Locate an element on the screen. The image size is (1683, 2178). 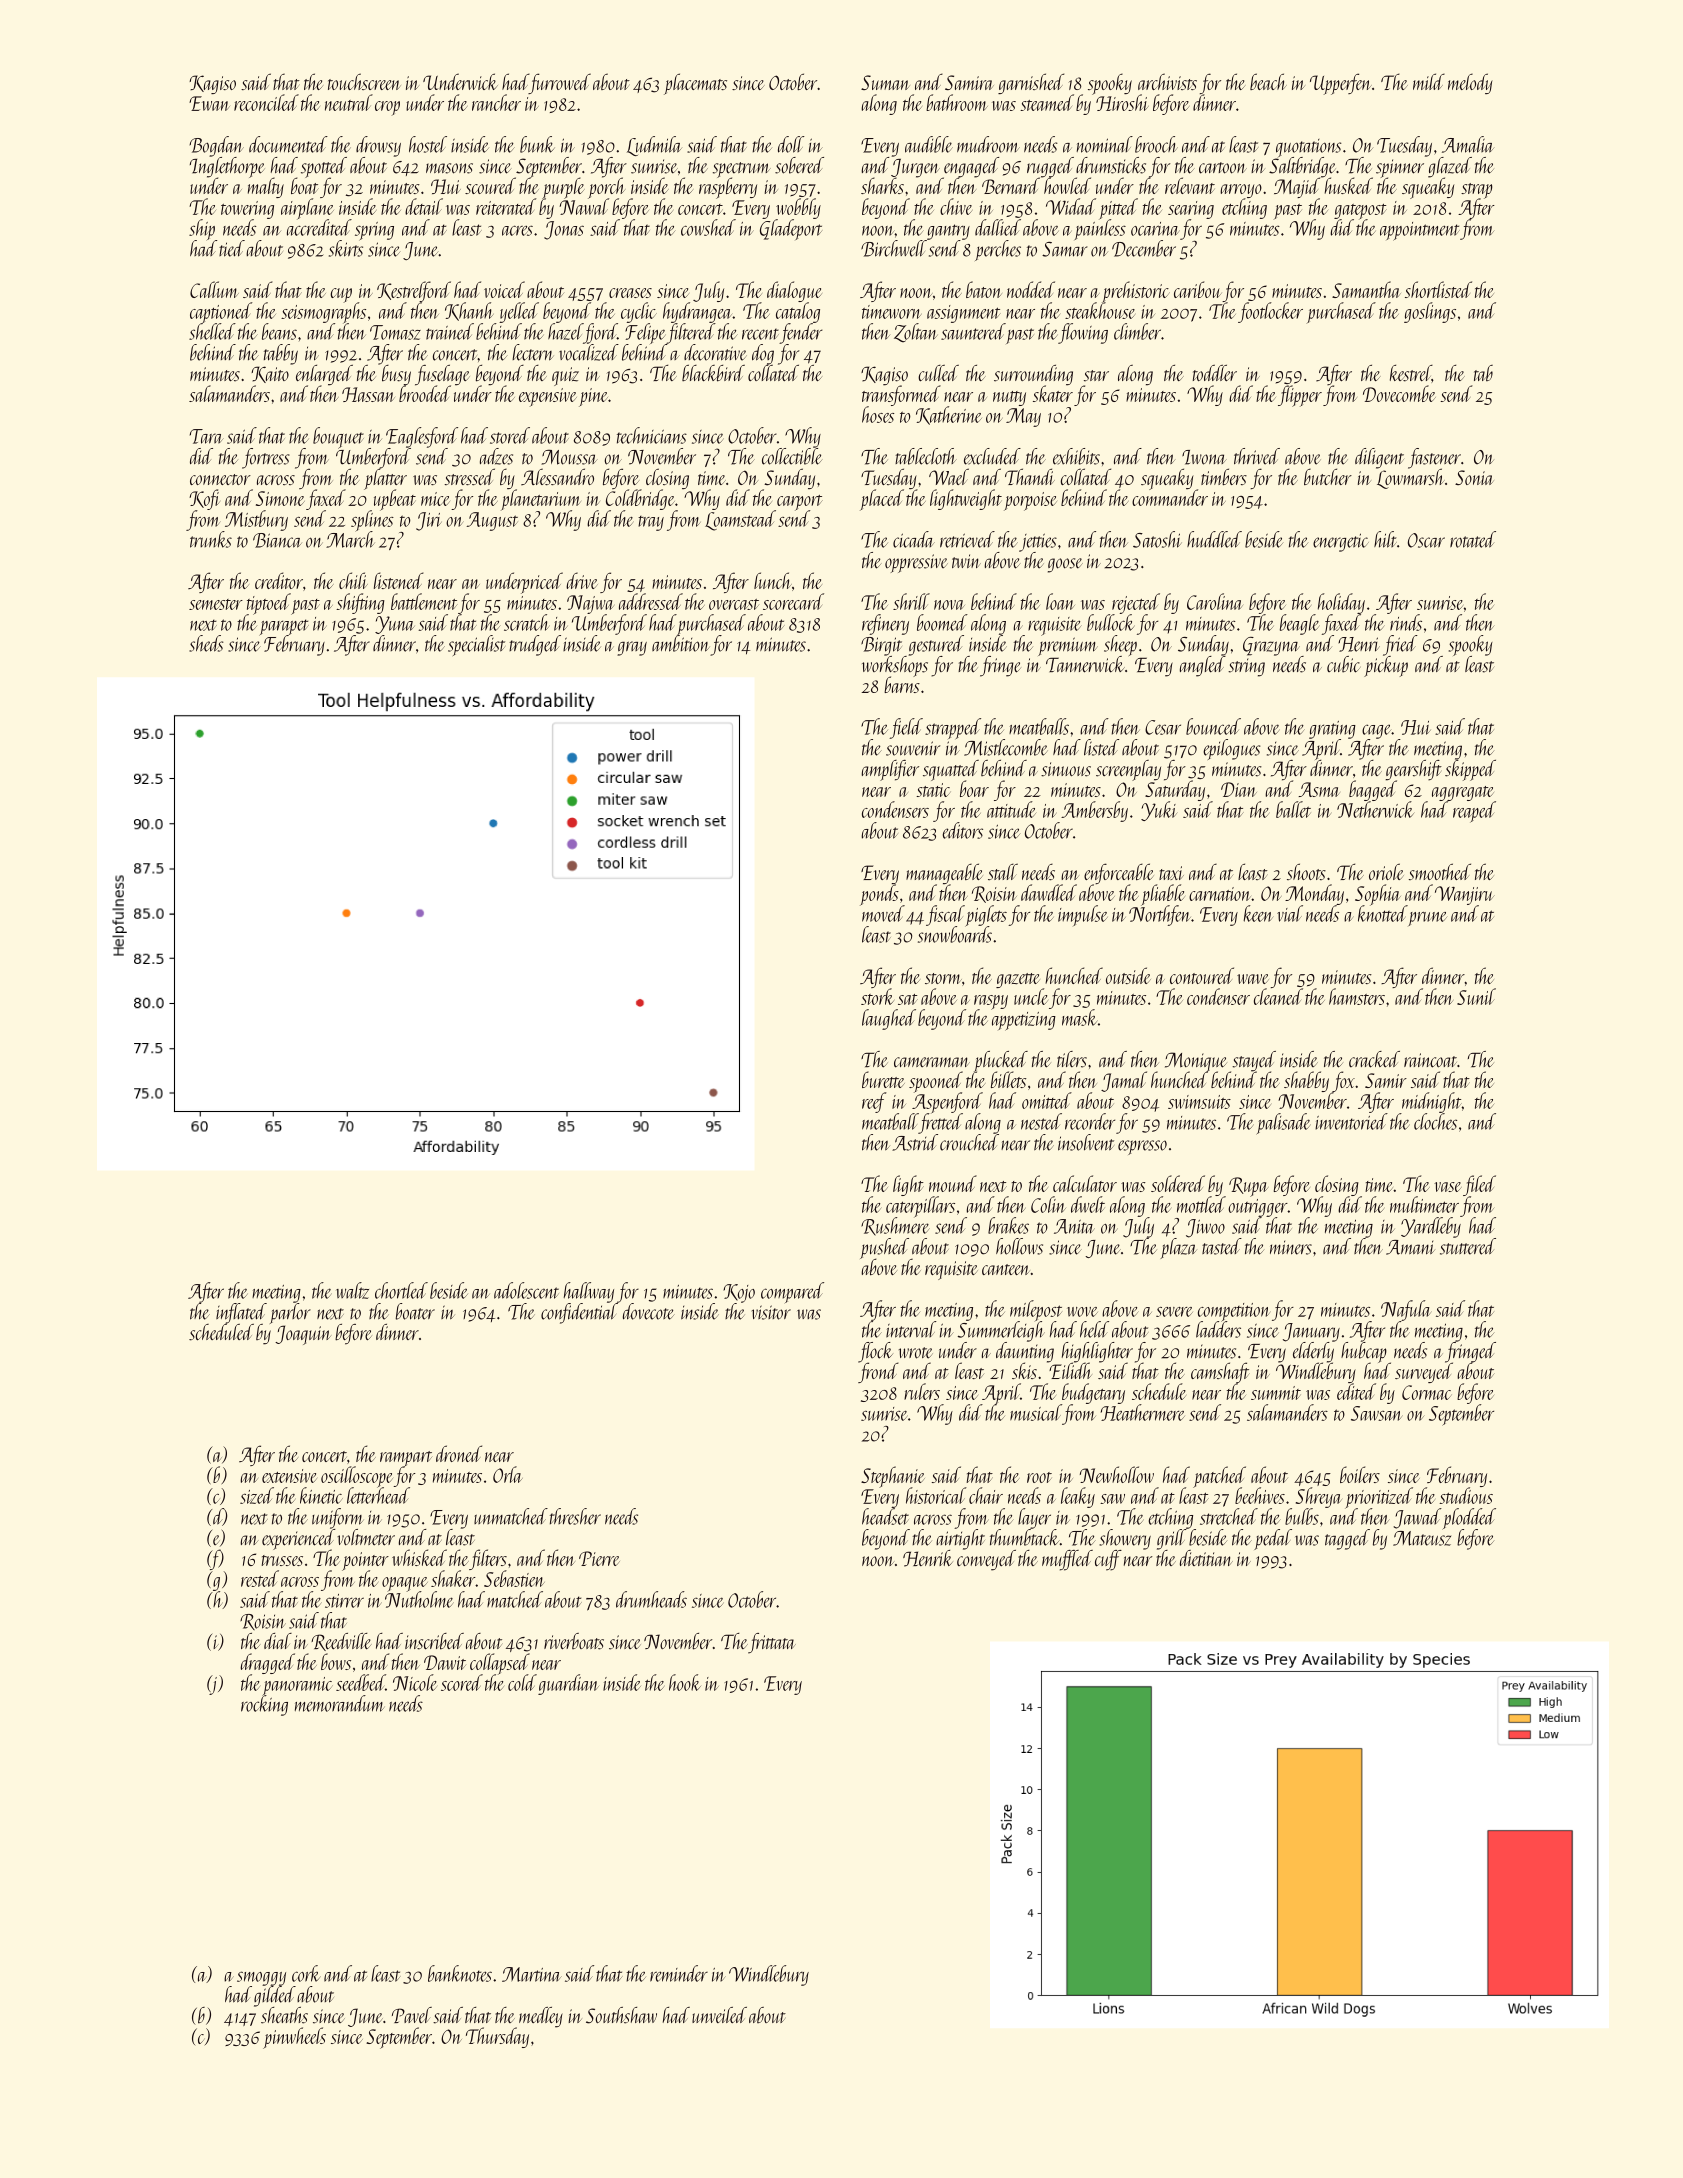
scratch is located at coordinates (526, 622).
